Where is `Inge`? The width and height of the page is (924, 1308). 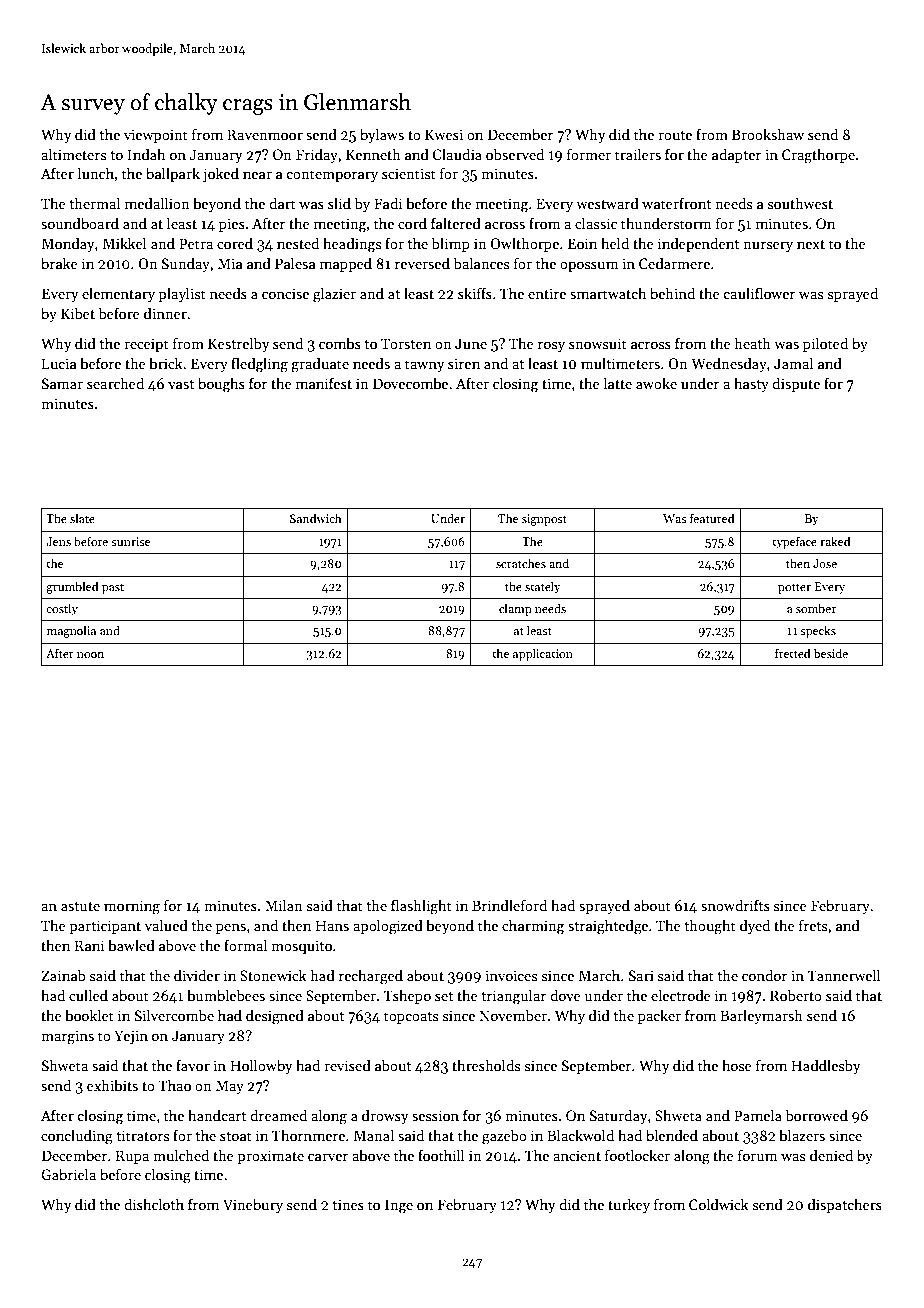
Inge is located at coordinates (399, 1206).
